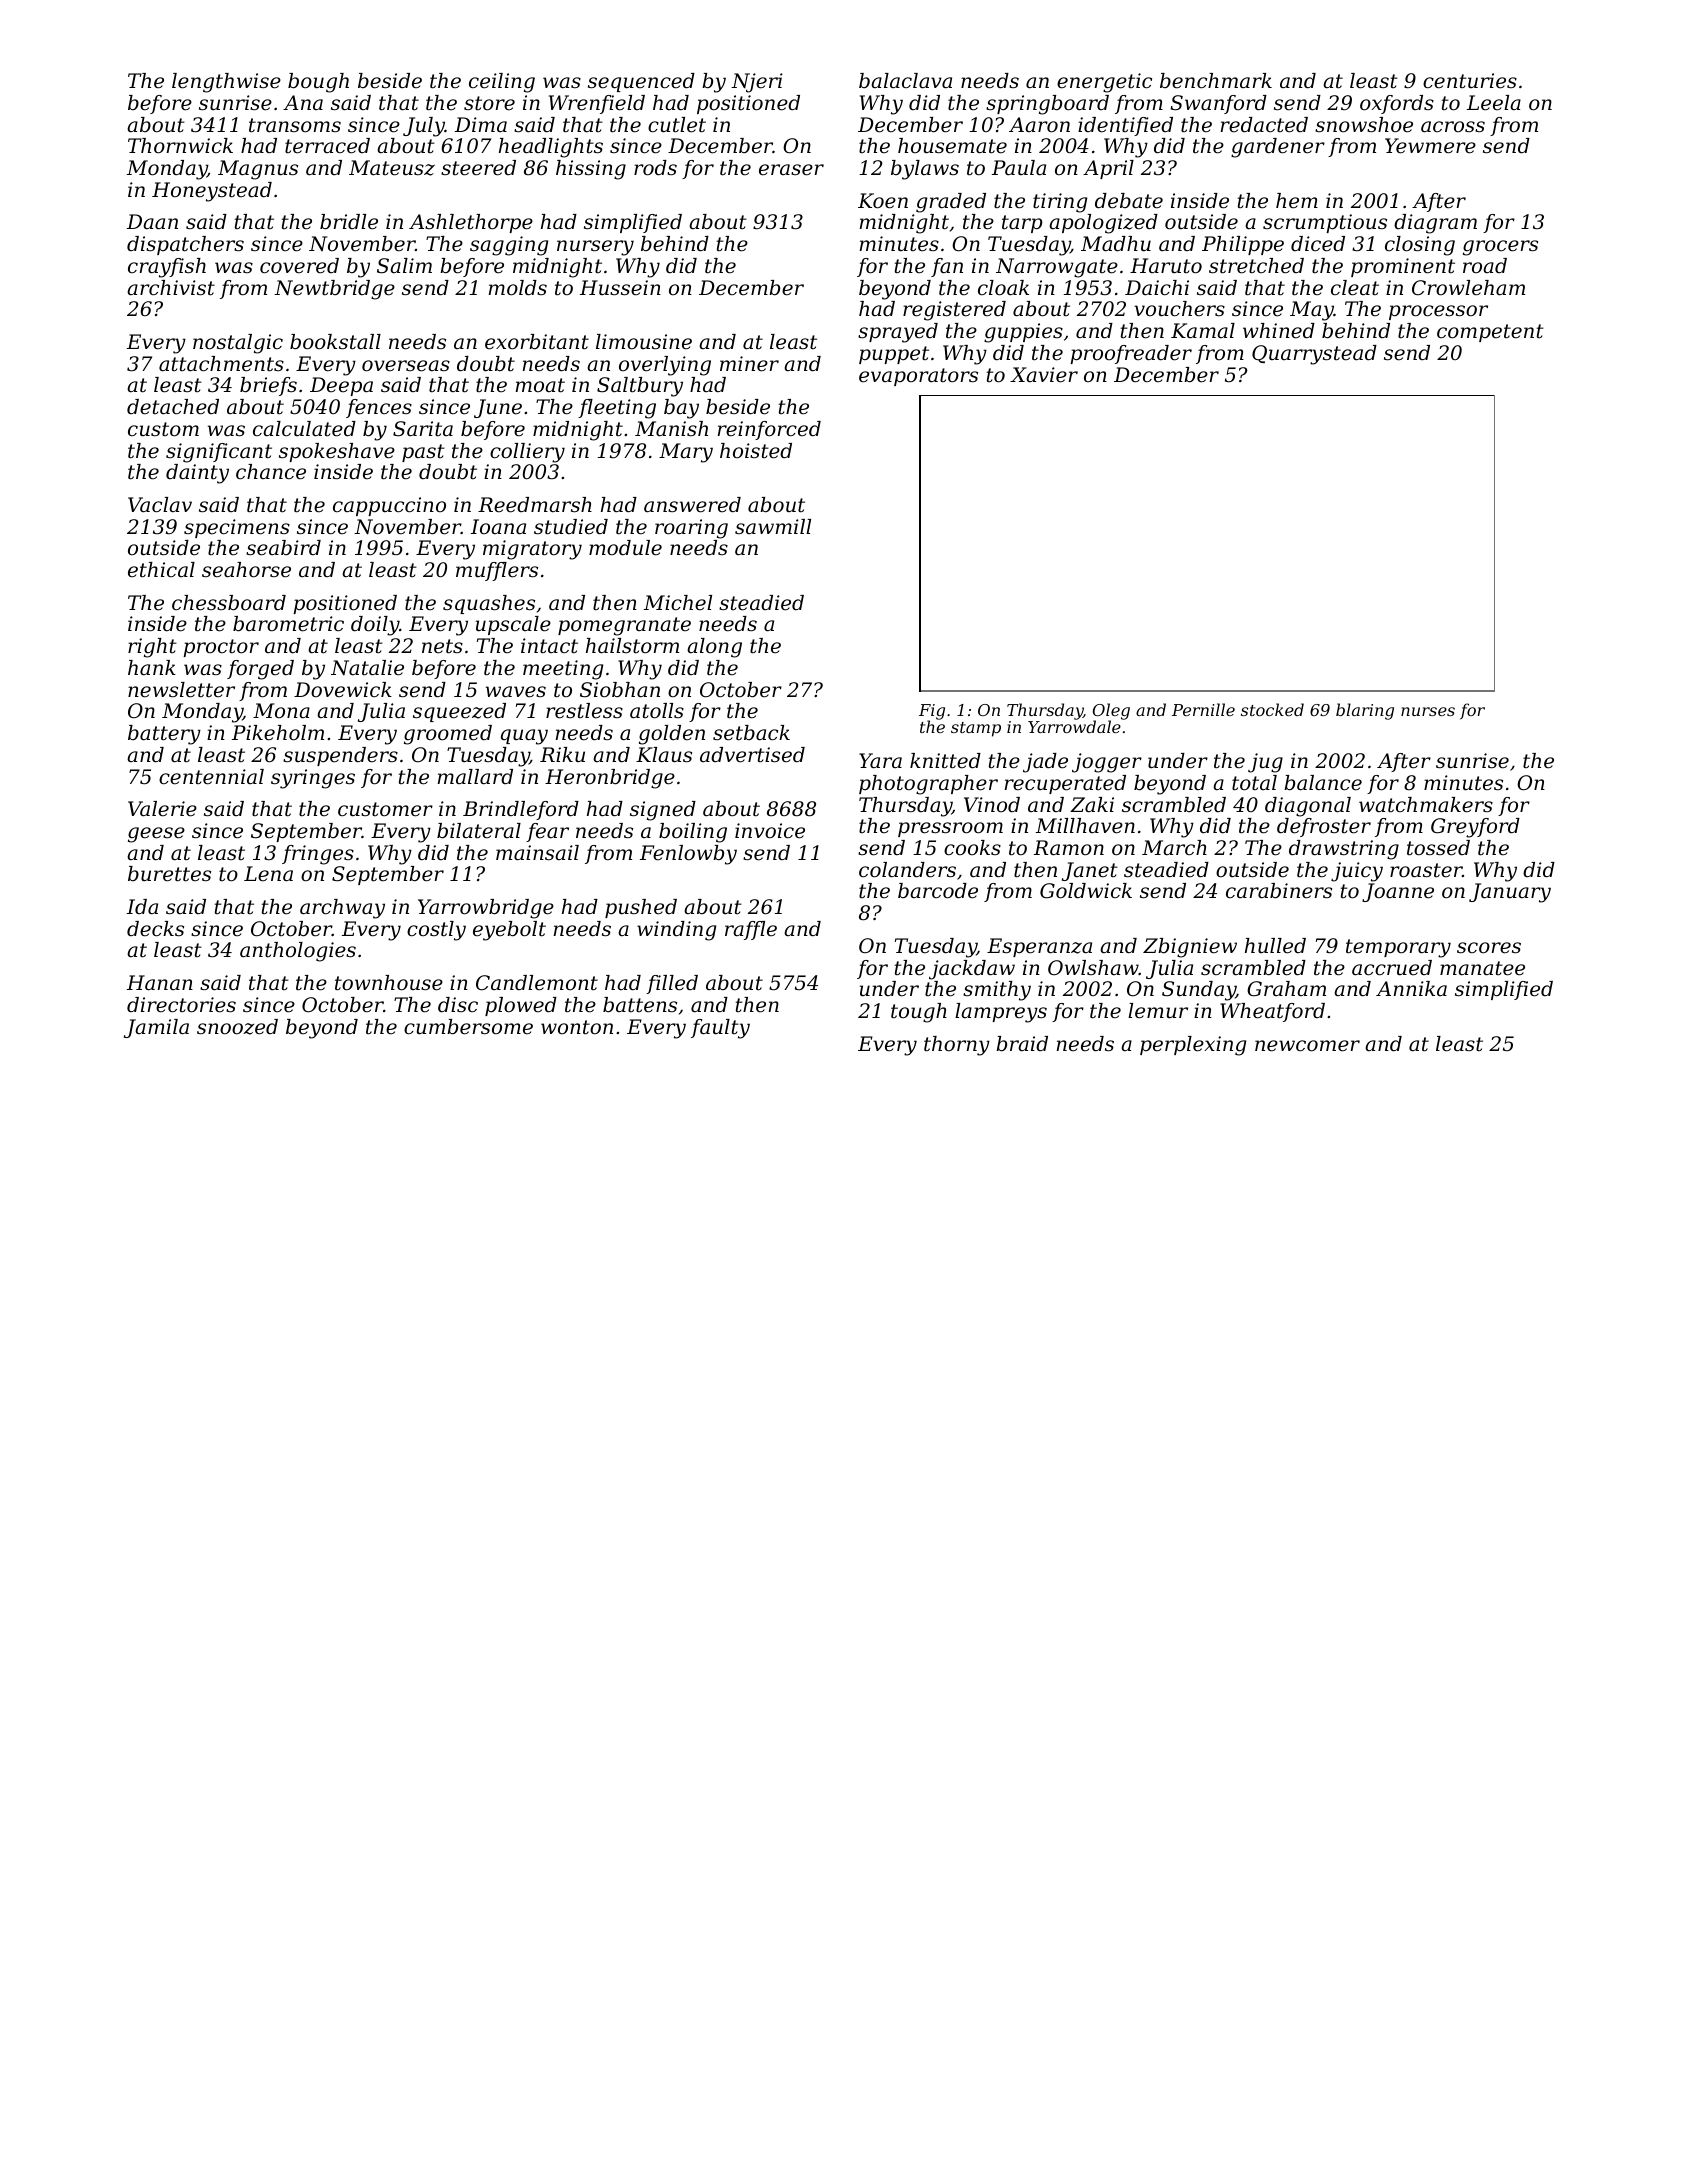  What do you see at coordinates (226, 83) in the screenshot?
I see `lengthwise` at bounding box center [226, 83].
